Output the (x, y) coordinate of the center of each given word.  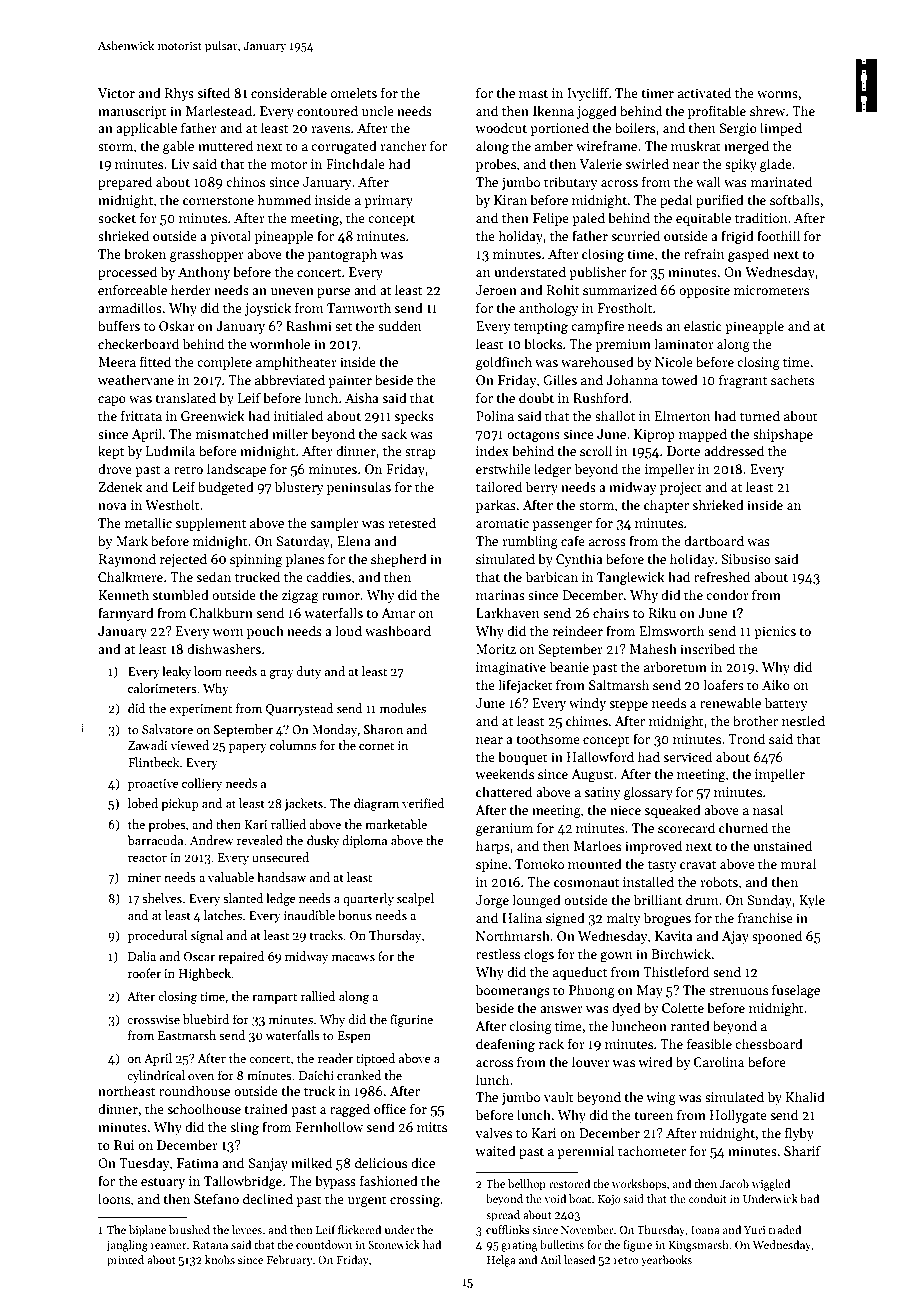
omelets (354, 92)
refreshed (722, 576)
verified (423, 803)
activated (704, 92)
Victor (116, 93)
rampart (274, 998)
